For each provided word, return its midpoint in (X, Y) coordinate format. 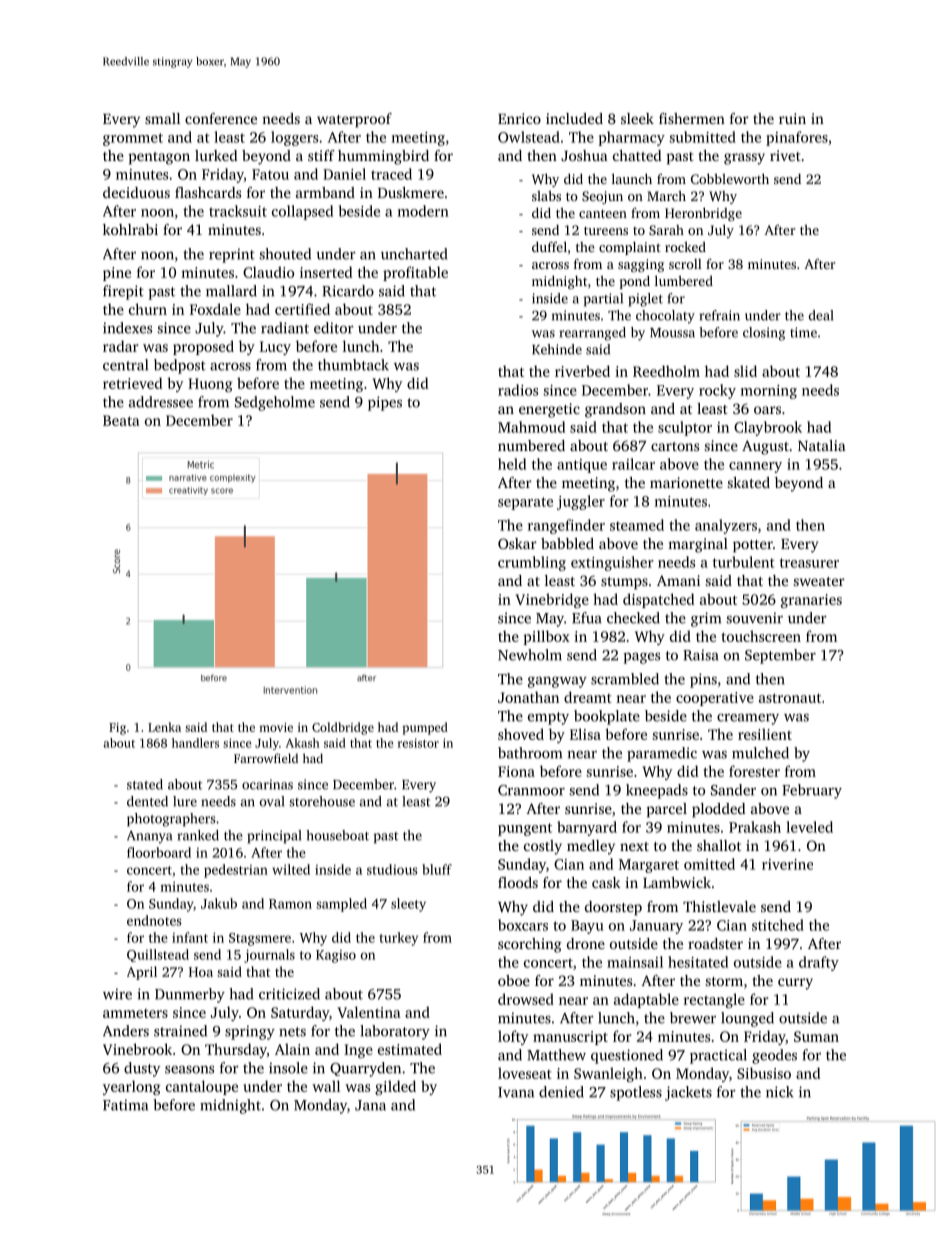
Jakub (219, 903)
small (162, 118)
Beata (121, 420)
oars (767, 410)
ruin (792, 118)
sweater (819, 581)
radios (518, 390)
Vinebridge (552, 600)
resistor (418, 743)
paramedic (662, 754)
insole (288, 1068)
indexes (127, 328)
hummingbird (383, 157)
